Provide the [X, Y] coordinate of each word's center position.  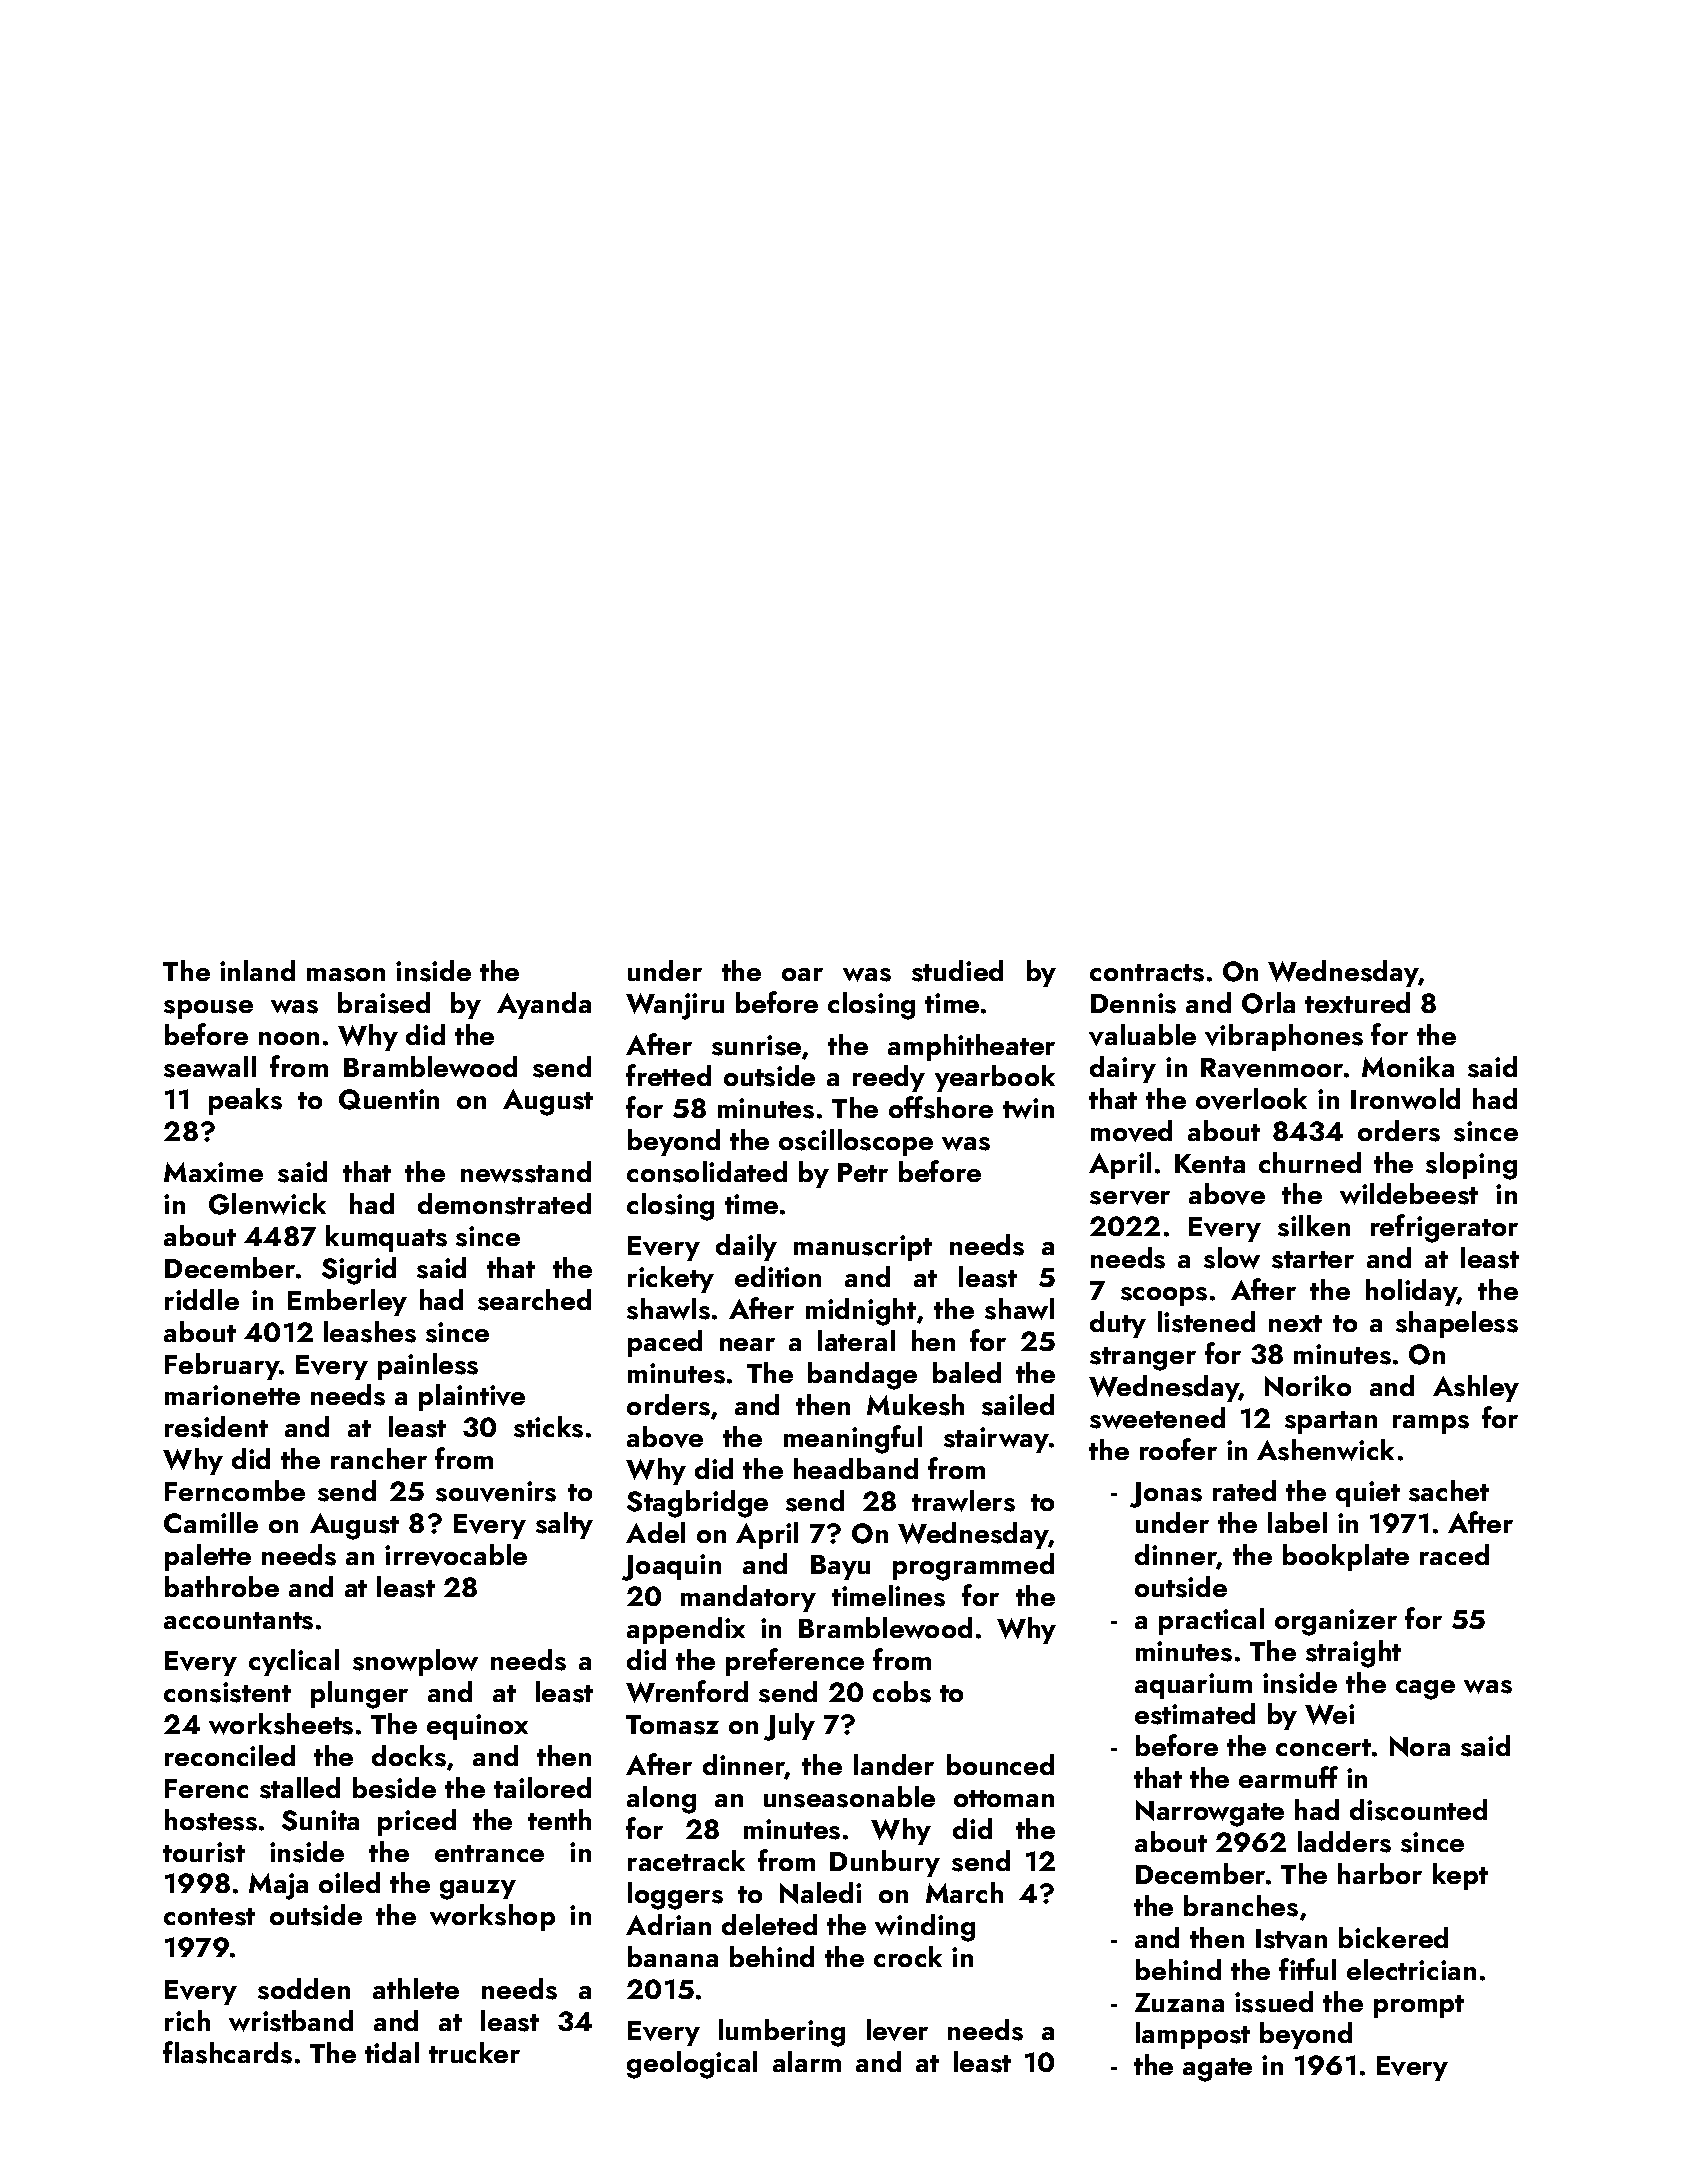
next [1295, 1323]
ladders [1344, 1842]
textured [1357, 1002]
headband [856, 1468]
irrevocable [456, 1555]
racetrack [686, 1860]
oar [802, 974]
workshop [492, 1917]
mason [346, 975]
